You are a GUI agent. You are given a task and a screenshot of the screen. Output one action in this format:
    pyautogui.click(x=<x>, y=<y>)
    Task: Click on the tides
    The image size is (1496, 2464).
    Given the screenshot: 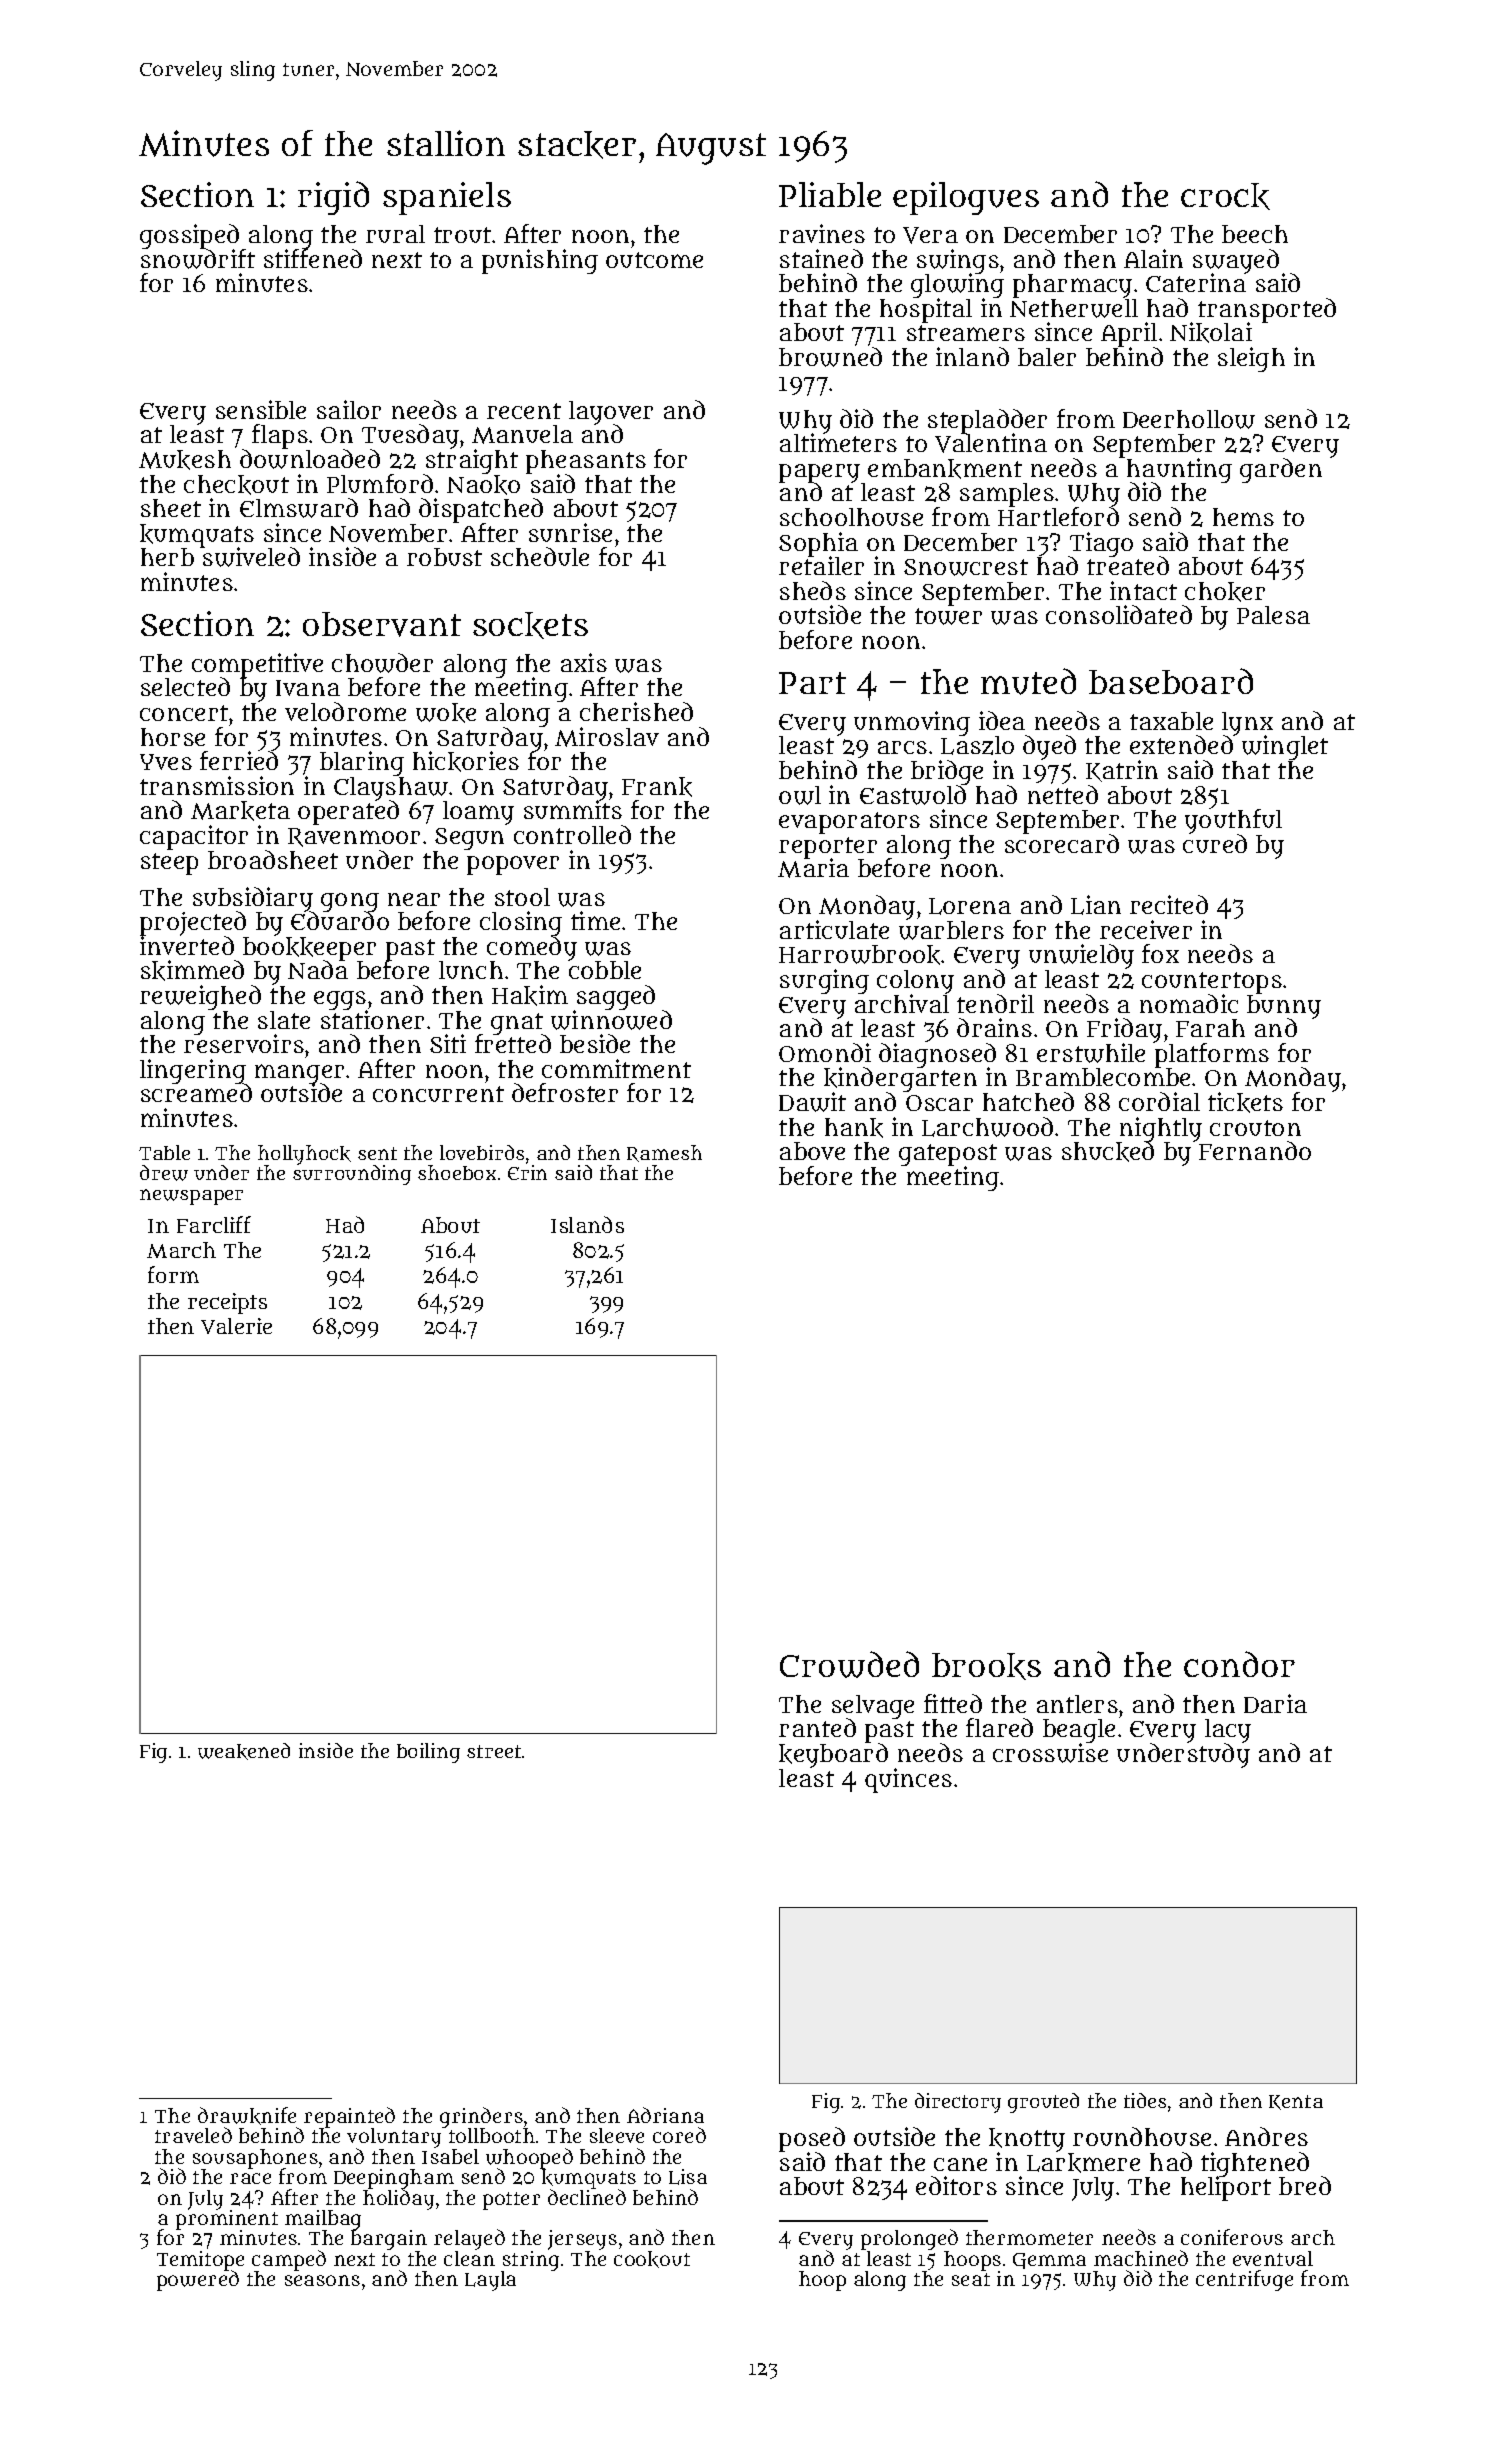 What is the action you would take?
    pyautogui.click(x=1145, y=2100)
